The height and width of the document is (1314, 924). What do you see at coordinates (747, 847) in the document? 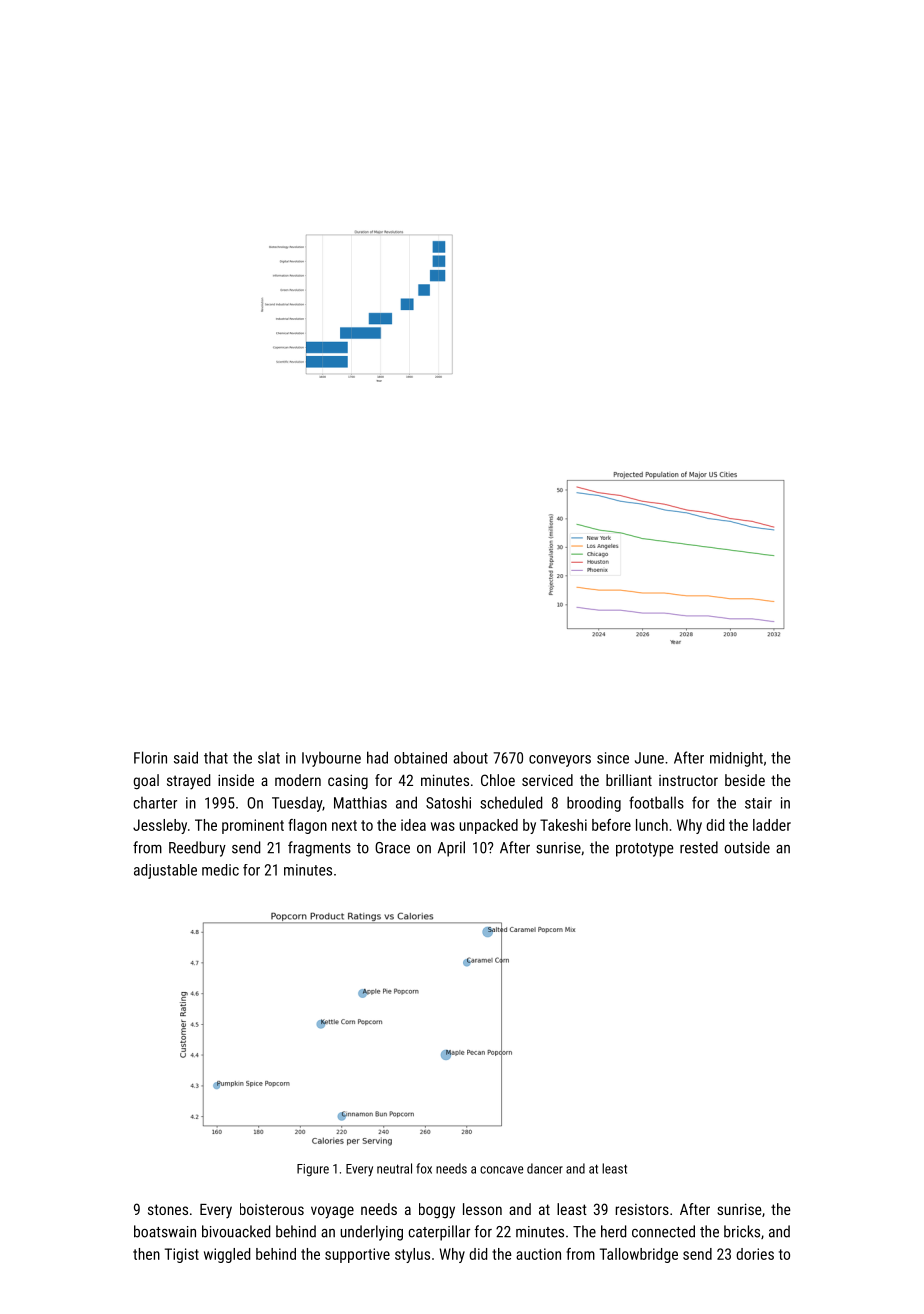
I see `outside` at bounding box center [747, 847].
